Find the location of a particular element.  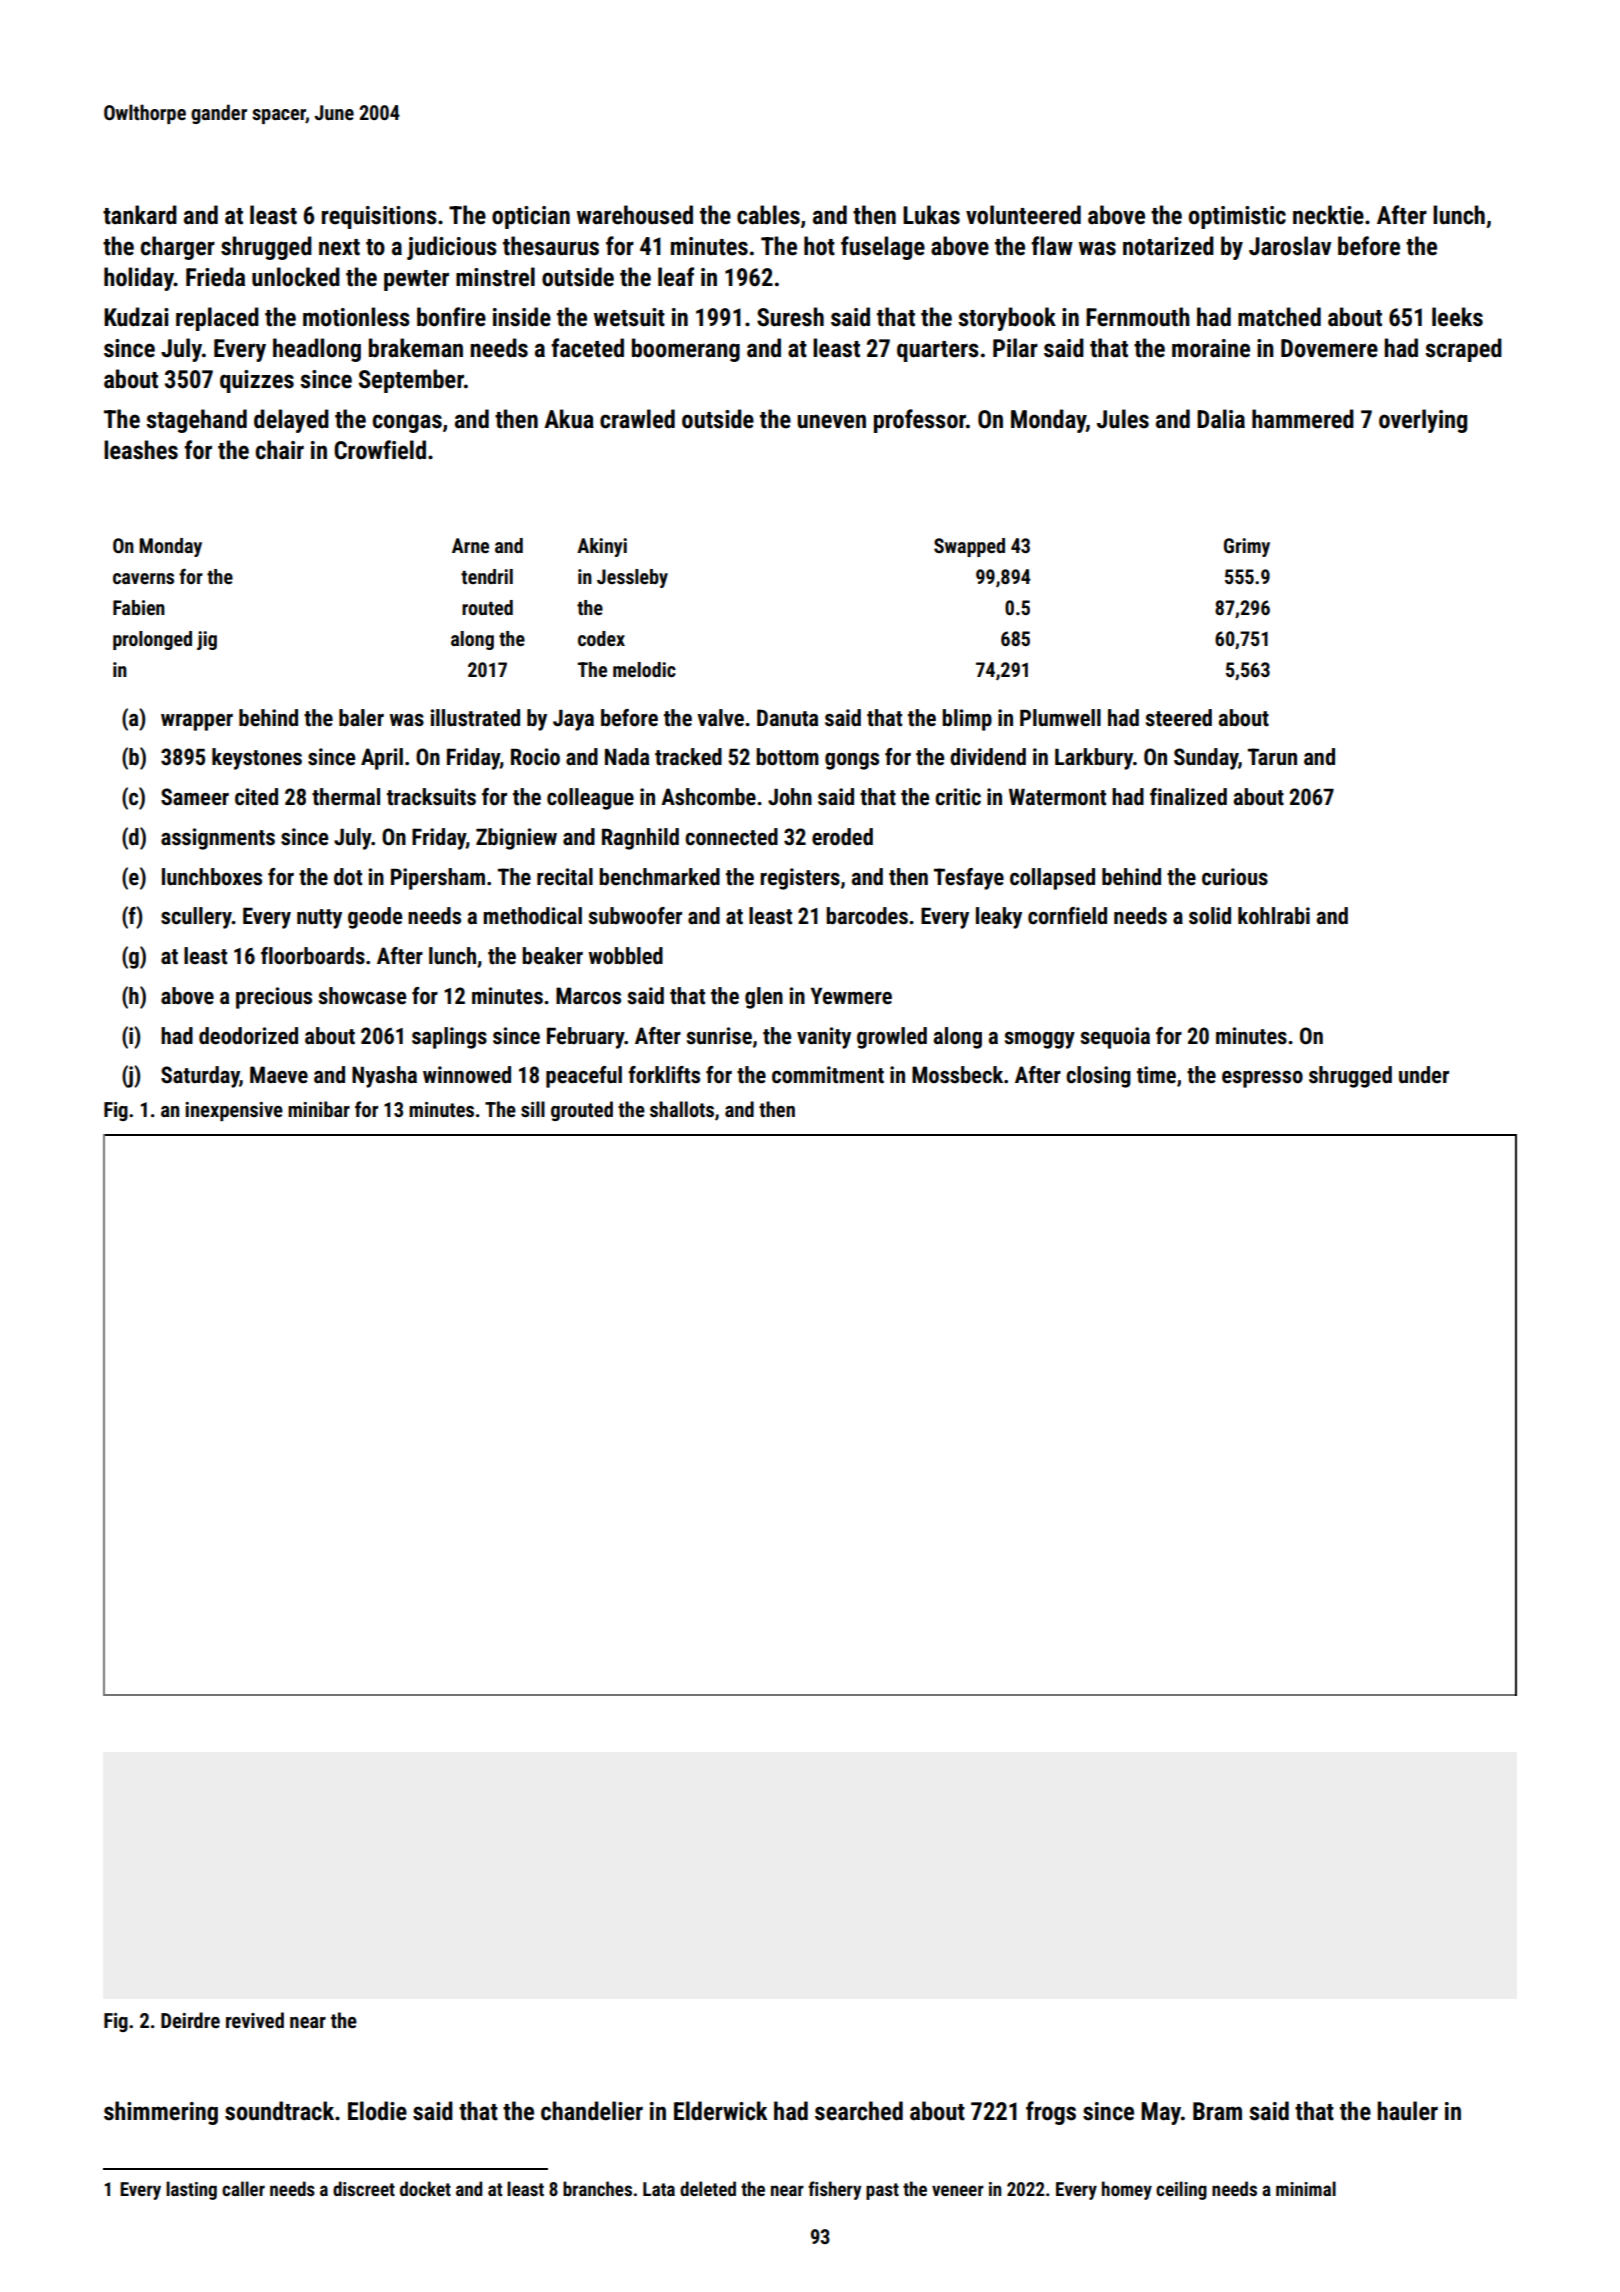

Jaroslav is located at coordinates (1290, 246).
